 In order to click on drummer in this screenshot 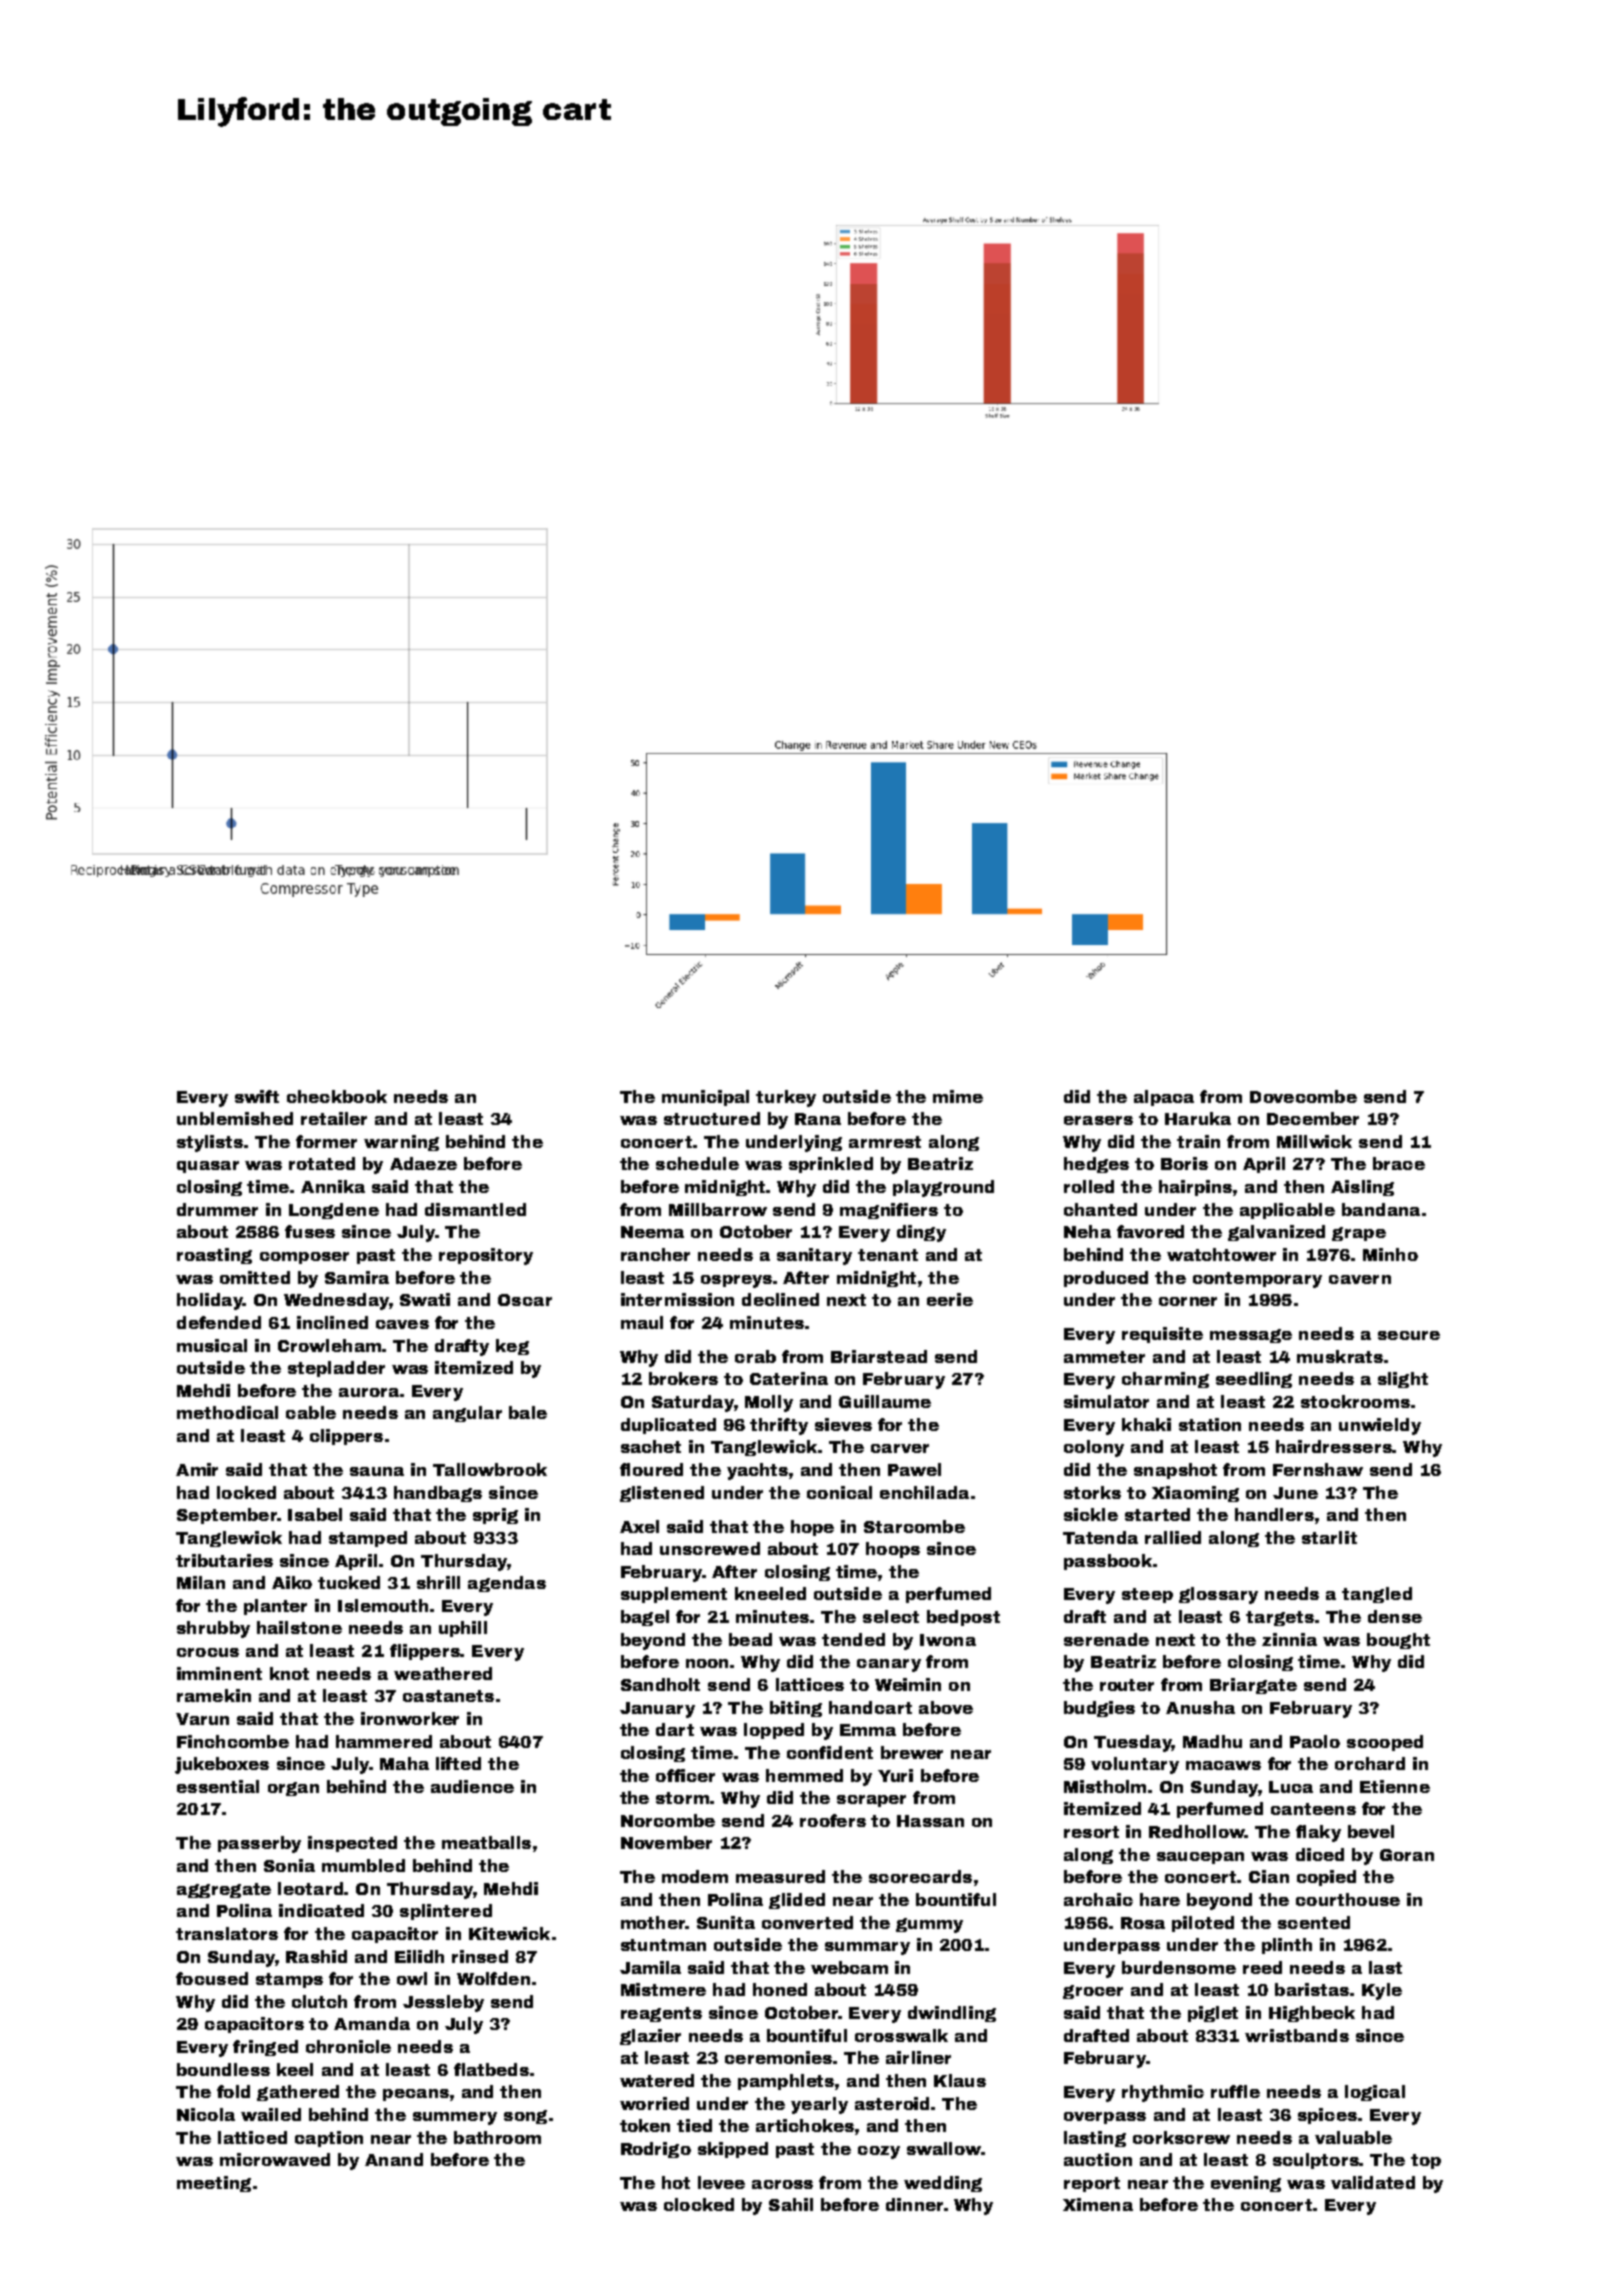, I will do `click(217, 1209)`.
